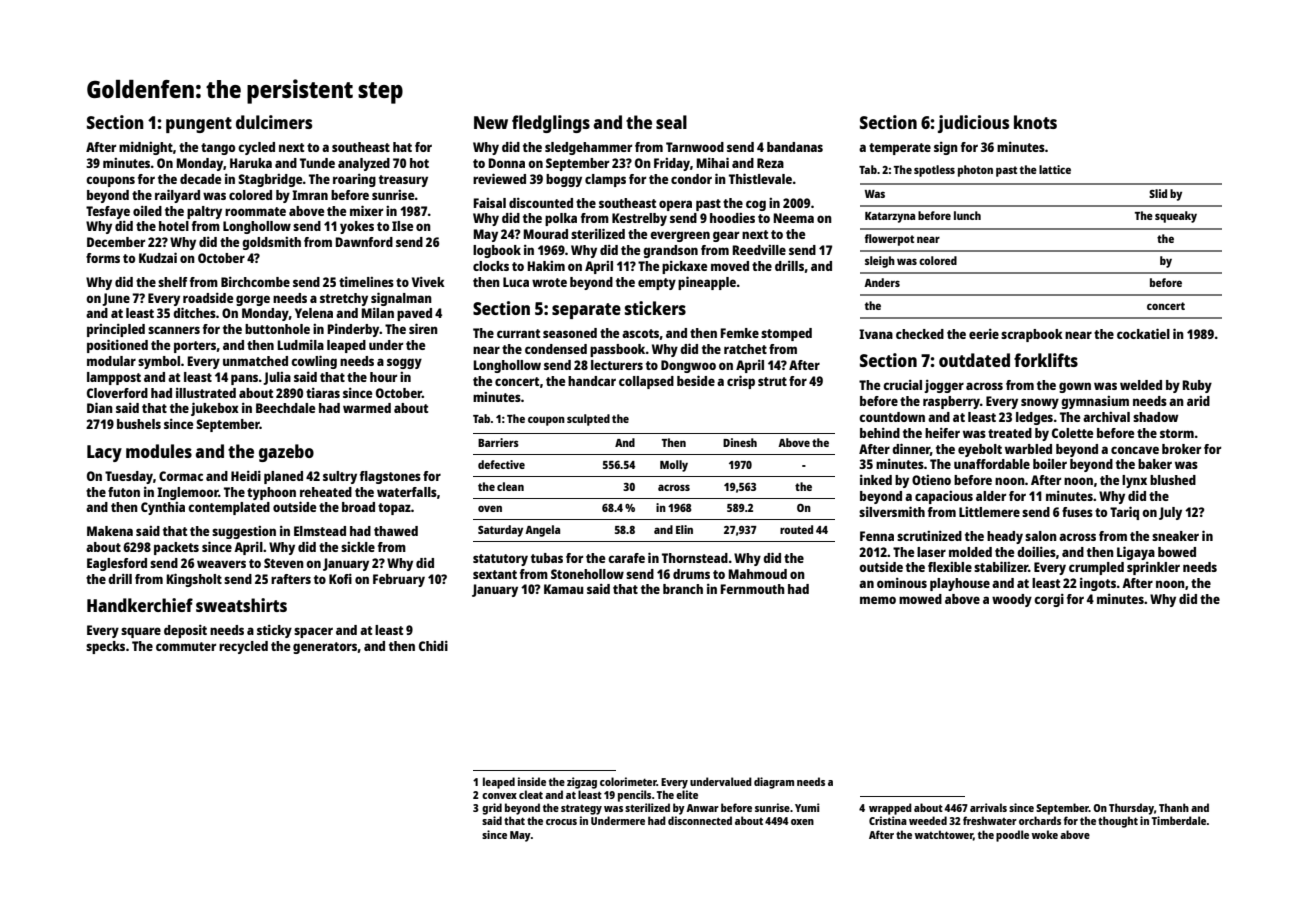 This screenshot has height=924, width=1308. Describe the element at coordinates (877, 536) in the screenshot. I see `Fenna` at that location.
